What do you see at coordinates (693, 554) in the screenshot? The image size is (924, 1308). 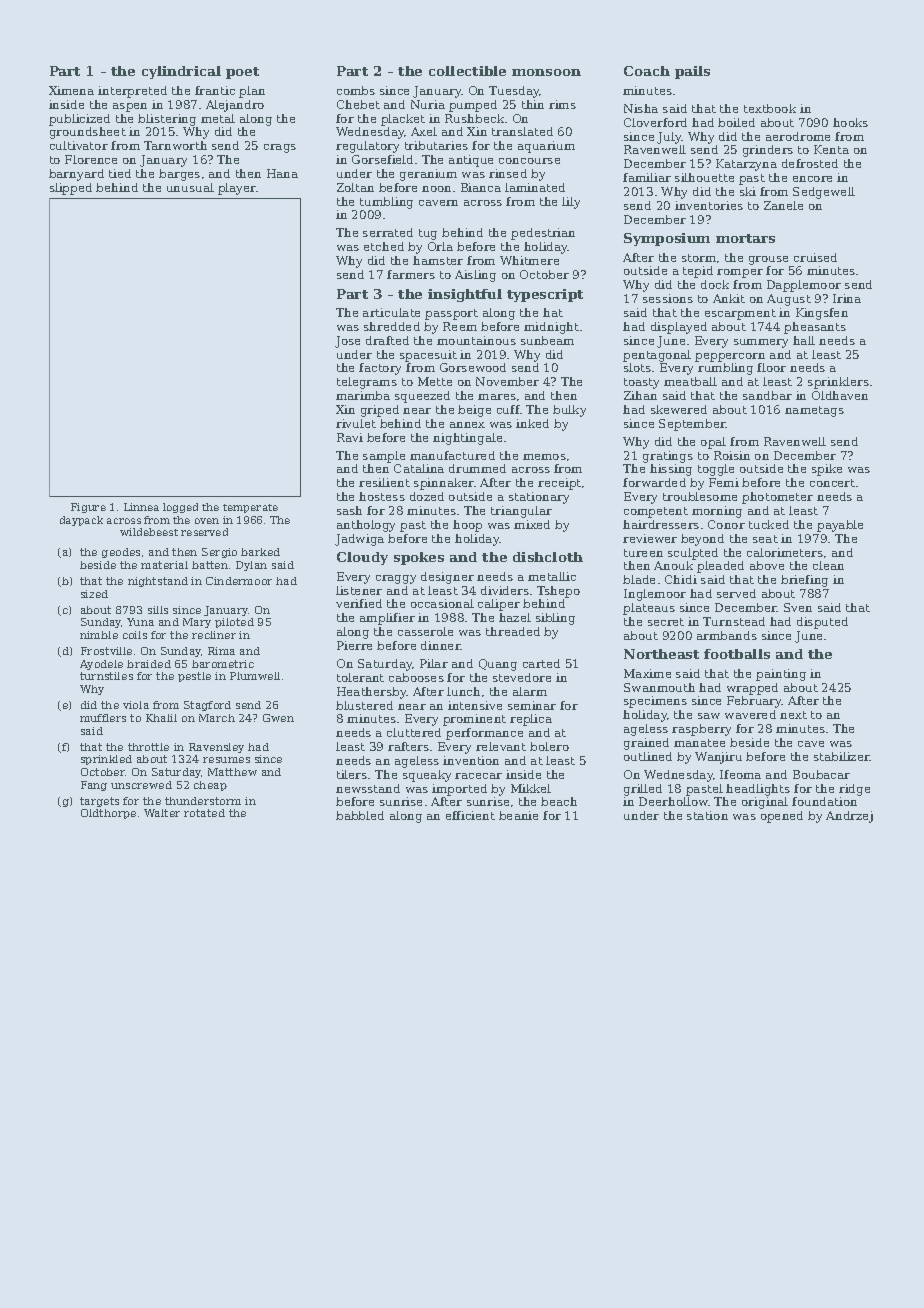 I see `sculpted` at bounding box center [693, 554].
